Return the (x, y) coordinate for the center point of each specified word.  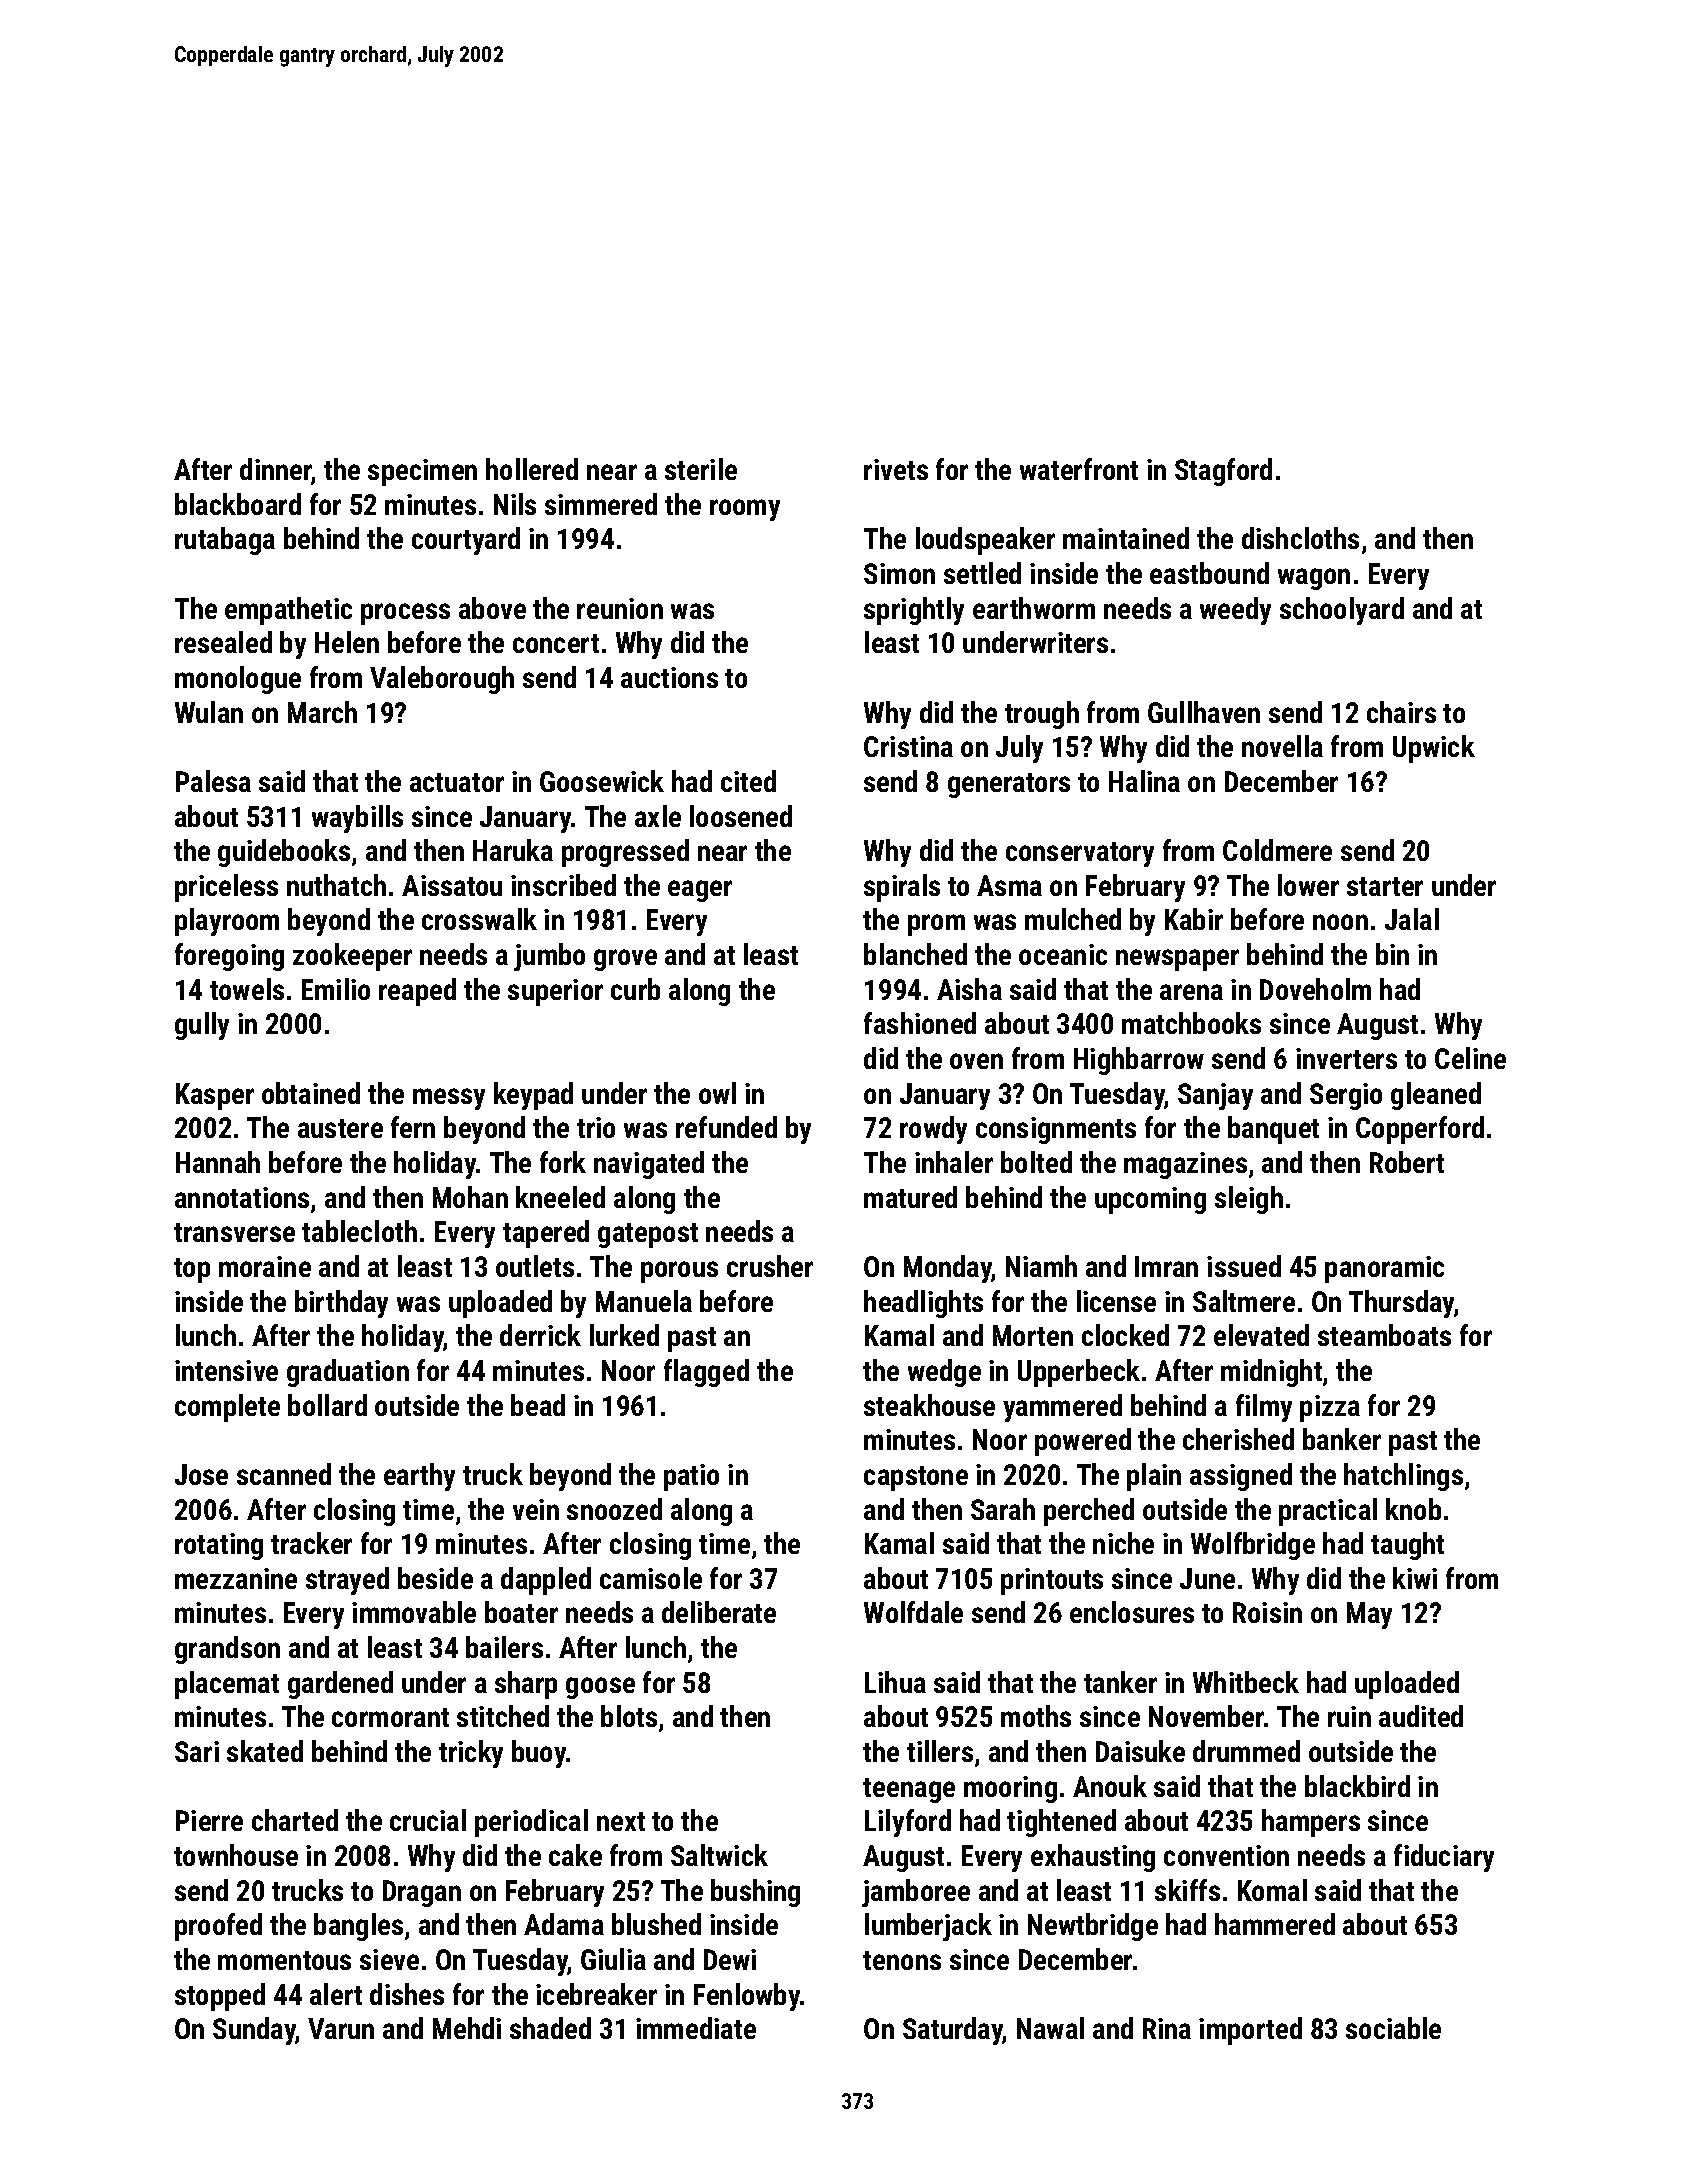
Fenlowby (747, 1997)
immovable (414, 1612)
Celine (1470, 1058)
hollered (532, 469)
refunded (726, 1127)
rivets (896, 469)
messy (449, 1099)
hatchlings (1403, 1477)
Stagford (1223, 472)
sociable (1393, 2028)
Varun (341, 2028)
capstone (916, 1478)
